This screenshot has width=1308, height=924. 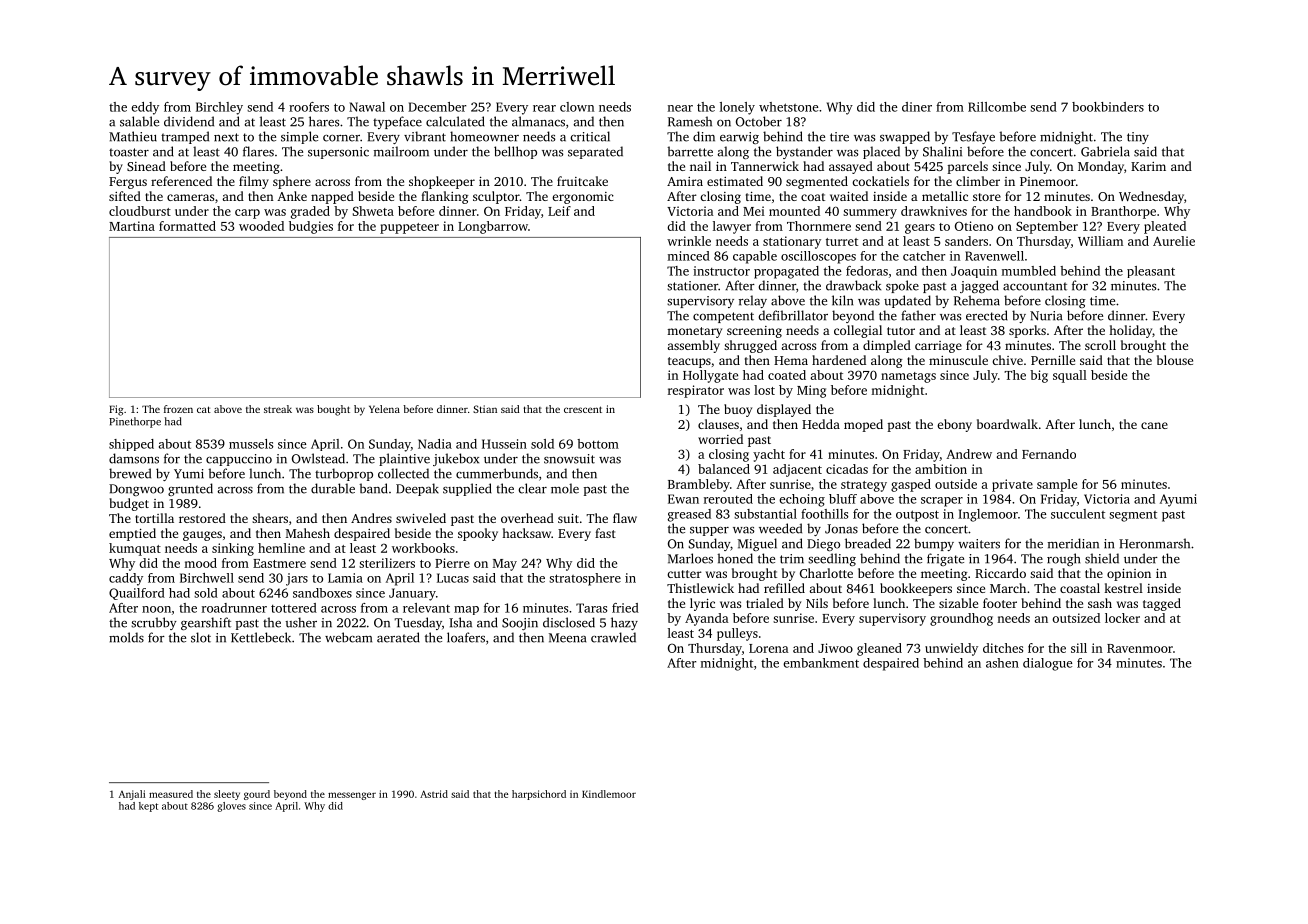 What do you see at coordinates (1027, 331) in the screenshot?
I see `sporks` at bounding box center [1027, 331].
